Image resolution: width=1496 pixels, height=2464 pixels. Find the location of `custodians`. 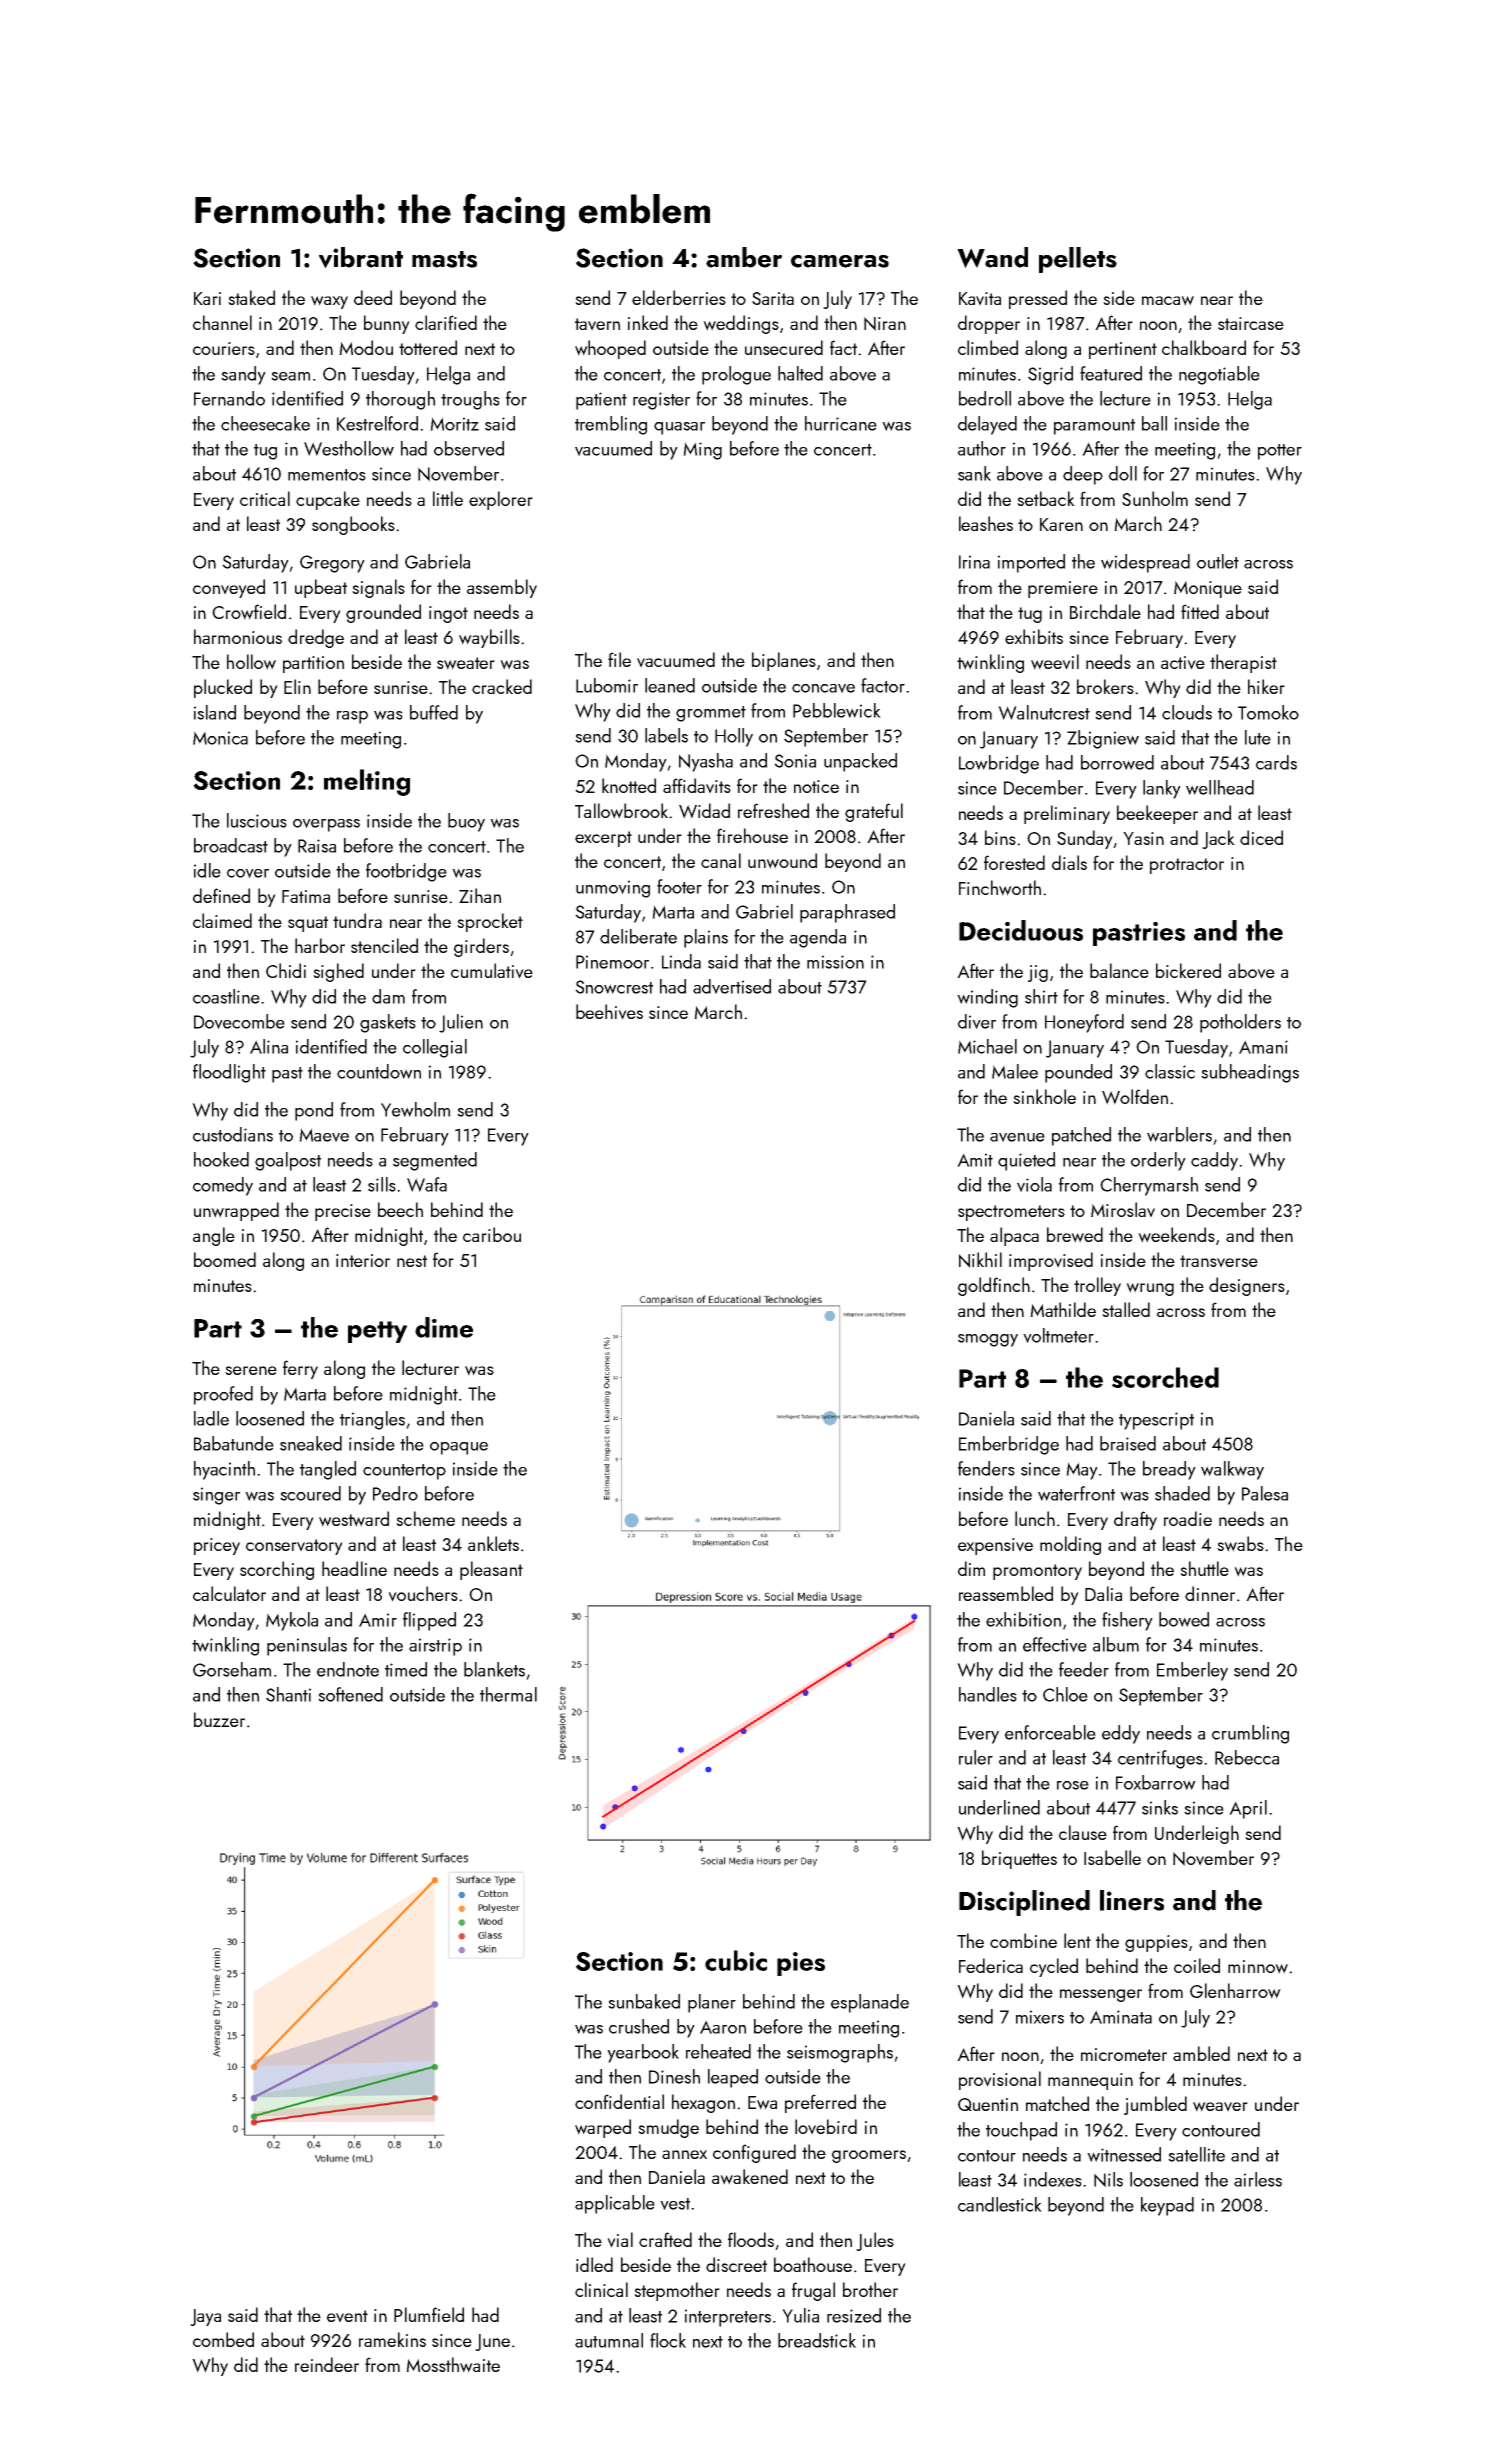

custodians is located at coordinates (233, 1134).
